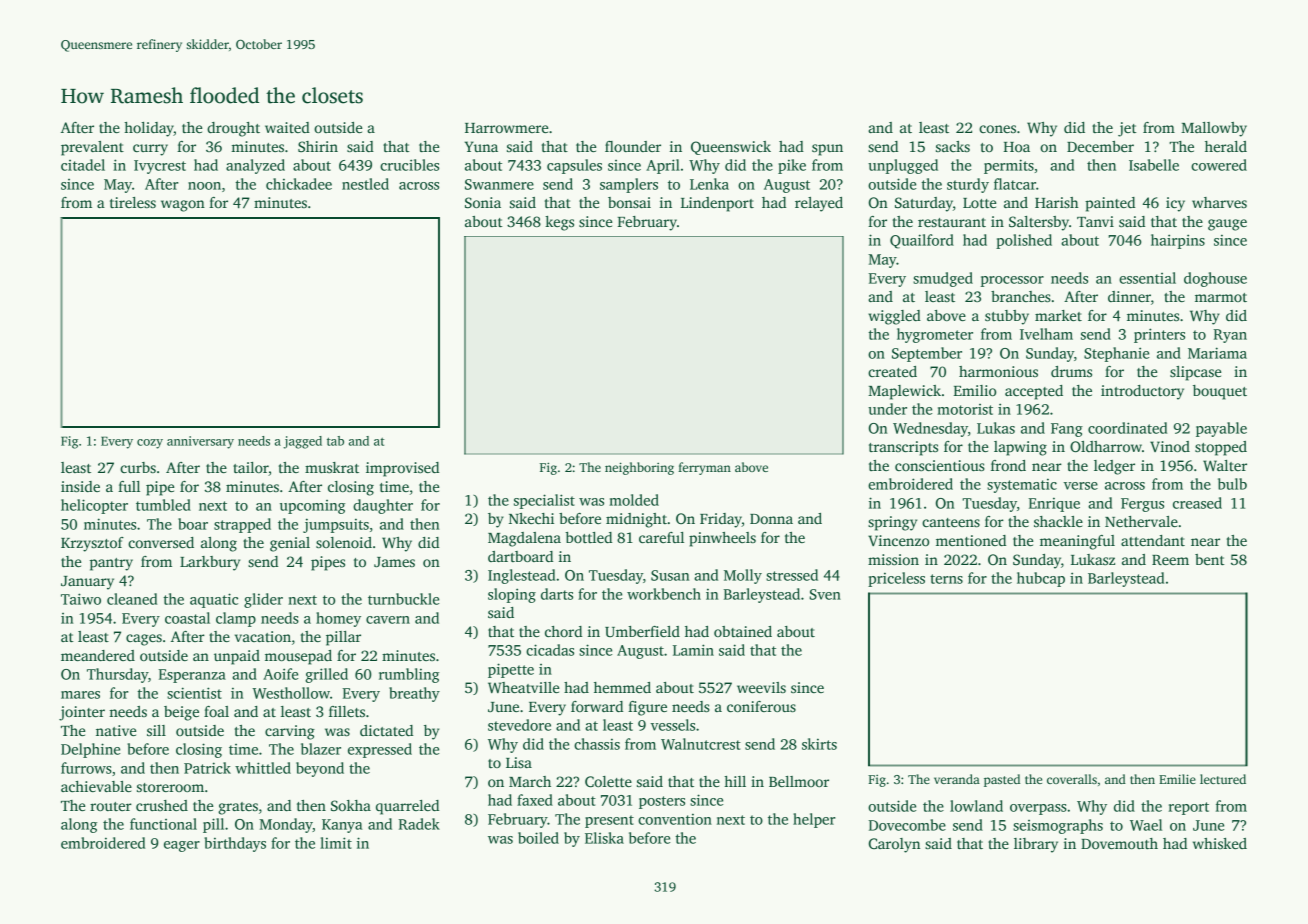 The image size is (1308, 924). What do you see at coordinates (235, 844) in the document?
I see `birthdays` at bounding box center [235, 844].
